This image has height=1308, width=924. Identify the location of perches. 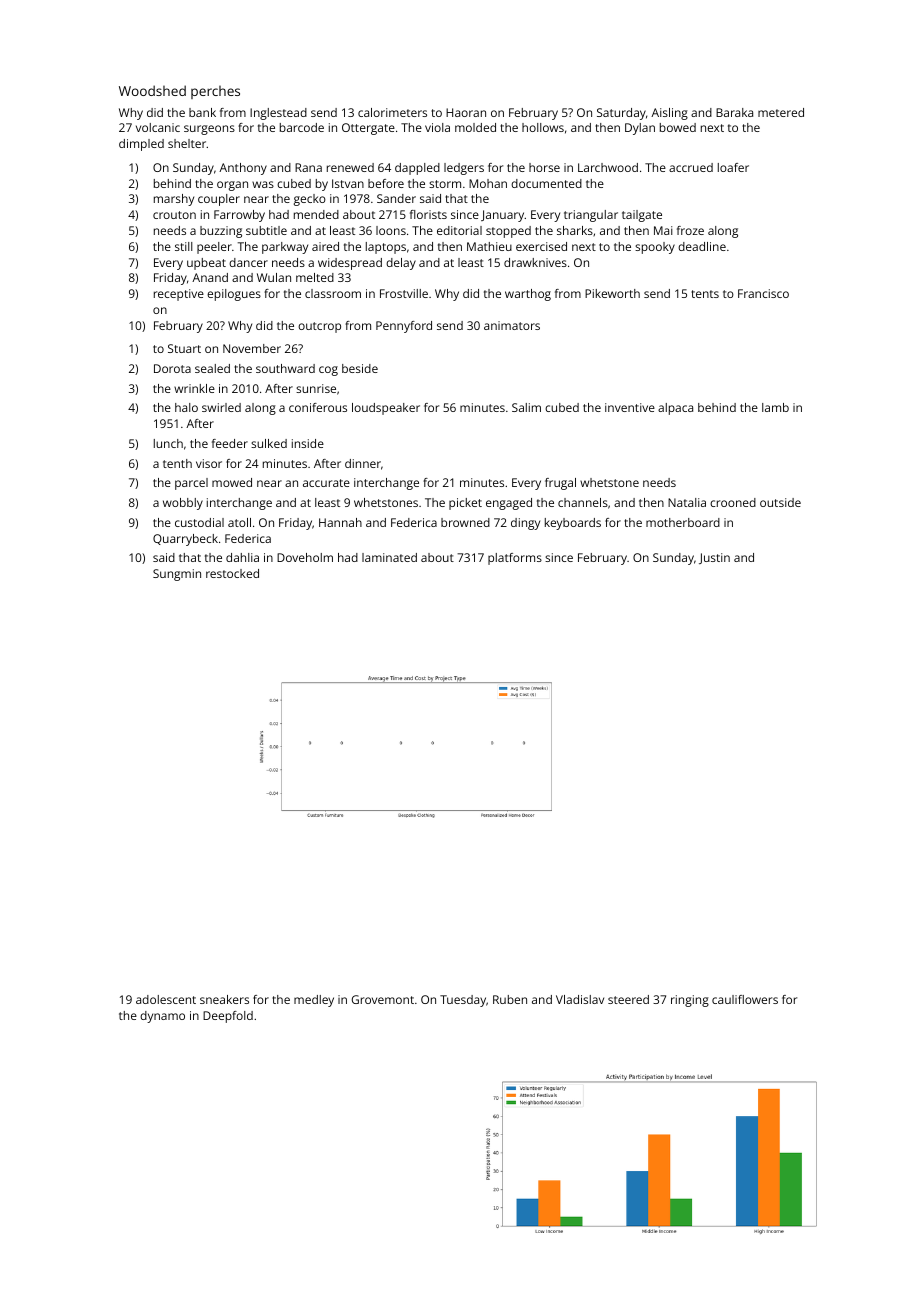
(215, 92).
